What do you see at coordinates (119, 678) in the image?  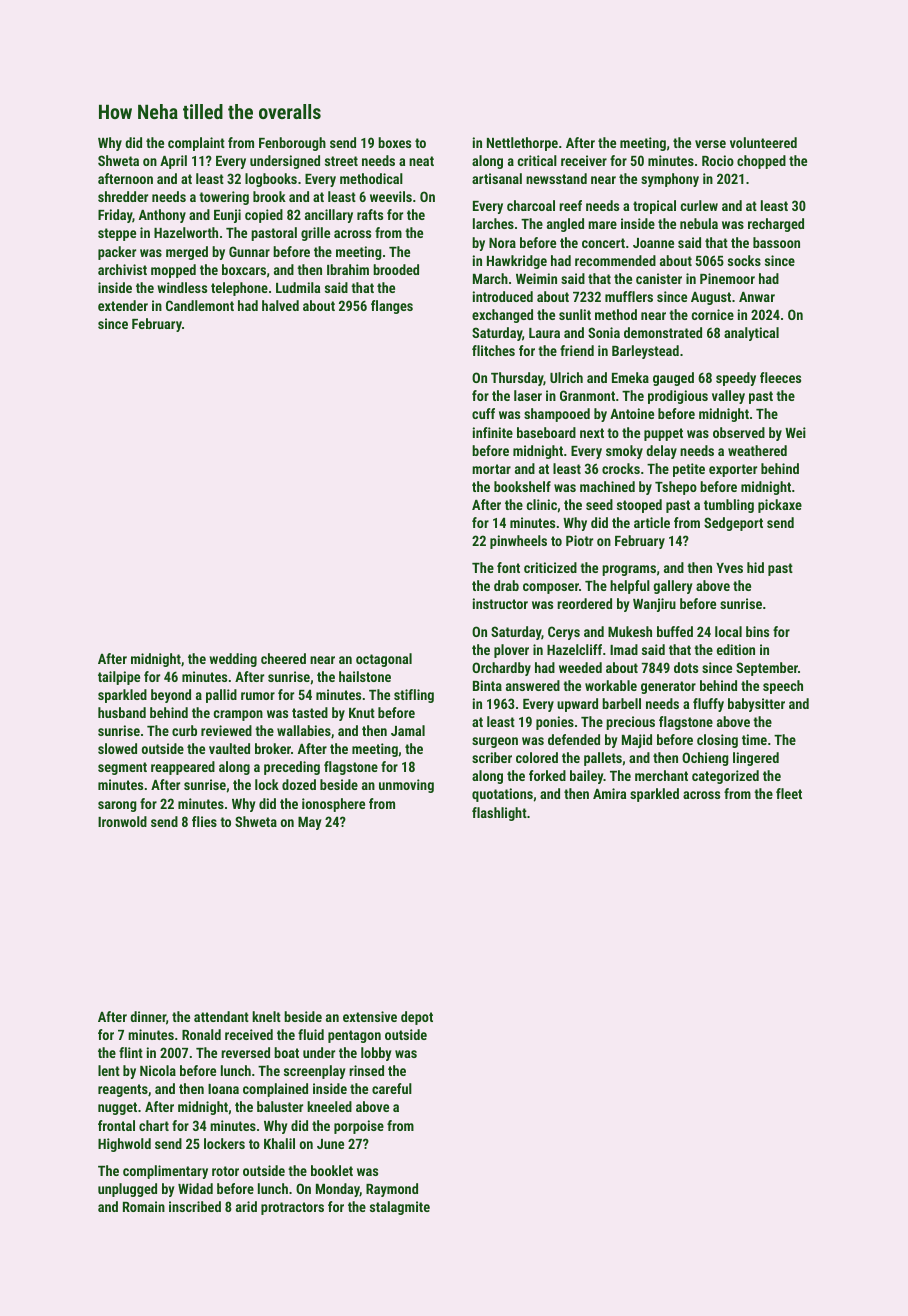 I see `tailpipe` at bounding box center [119, 678].
